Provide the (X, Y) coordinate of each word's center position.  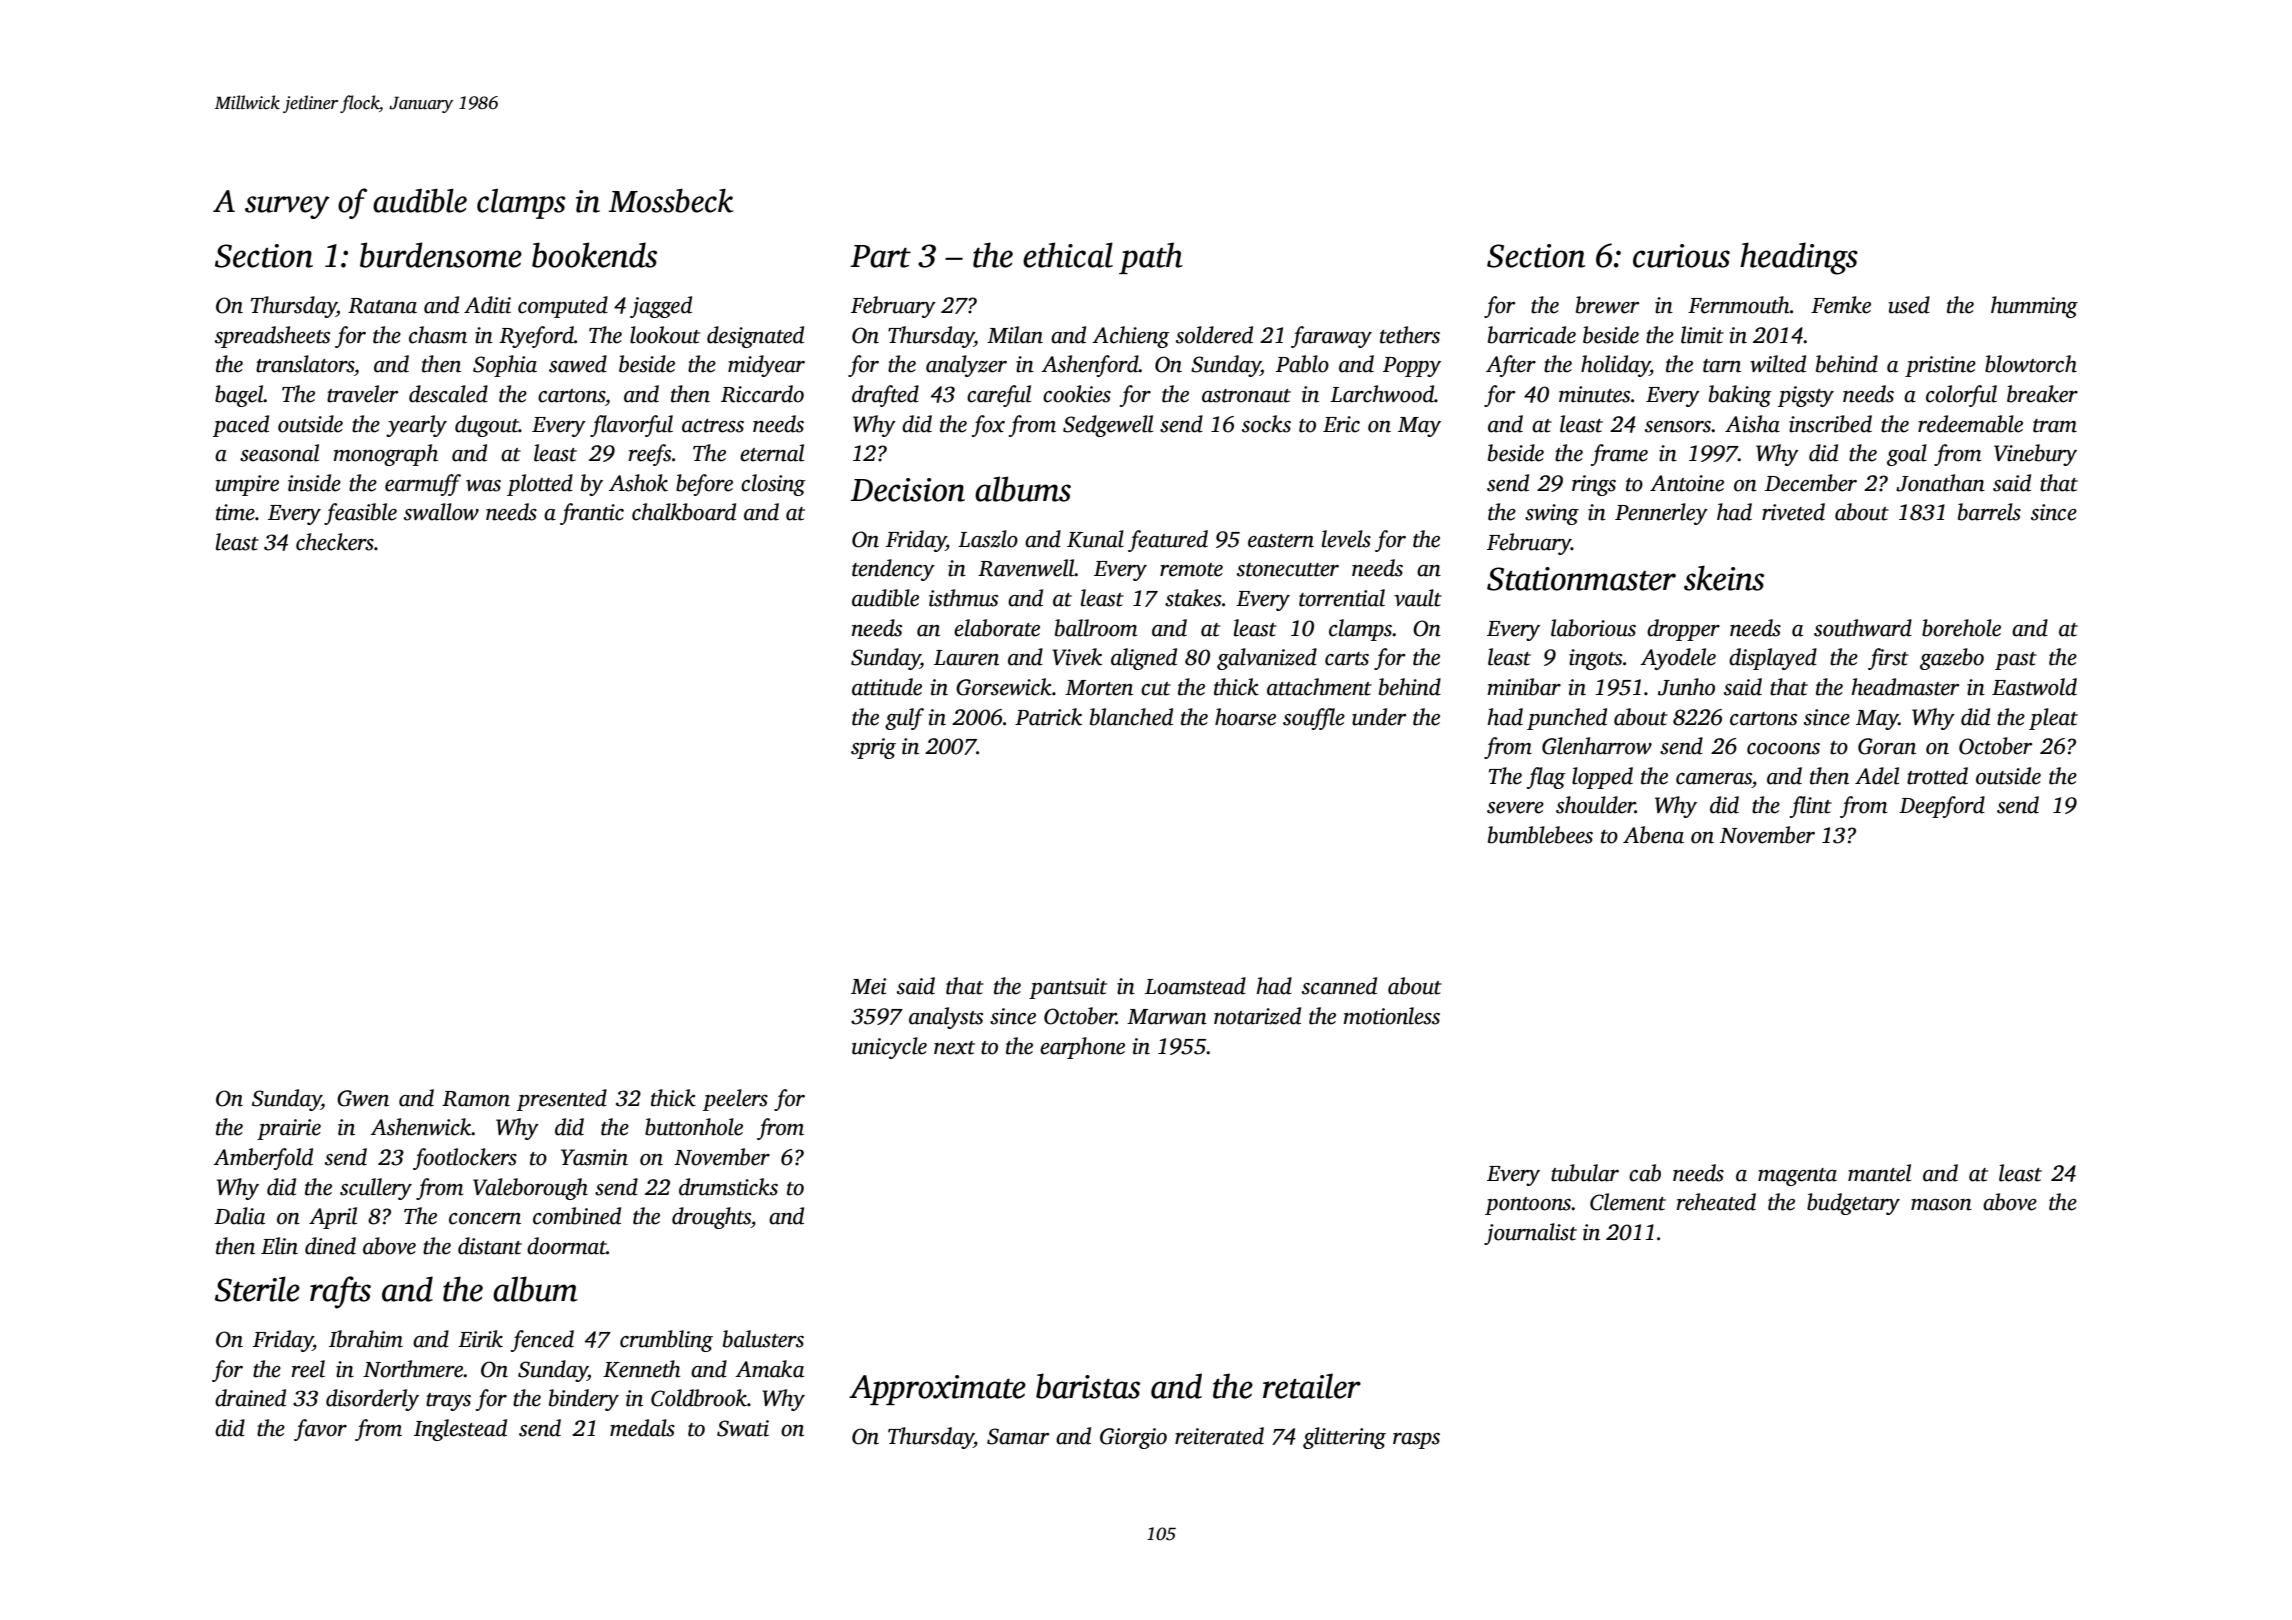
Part (880, 256)
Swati (743, 1428)
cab (1645, 1173)
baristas (1088, 1386)
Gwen (363, 1098)
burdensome (441, 255)
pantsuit (1068, 988)
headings (1799, 258)
